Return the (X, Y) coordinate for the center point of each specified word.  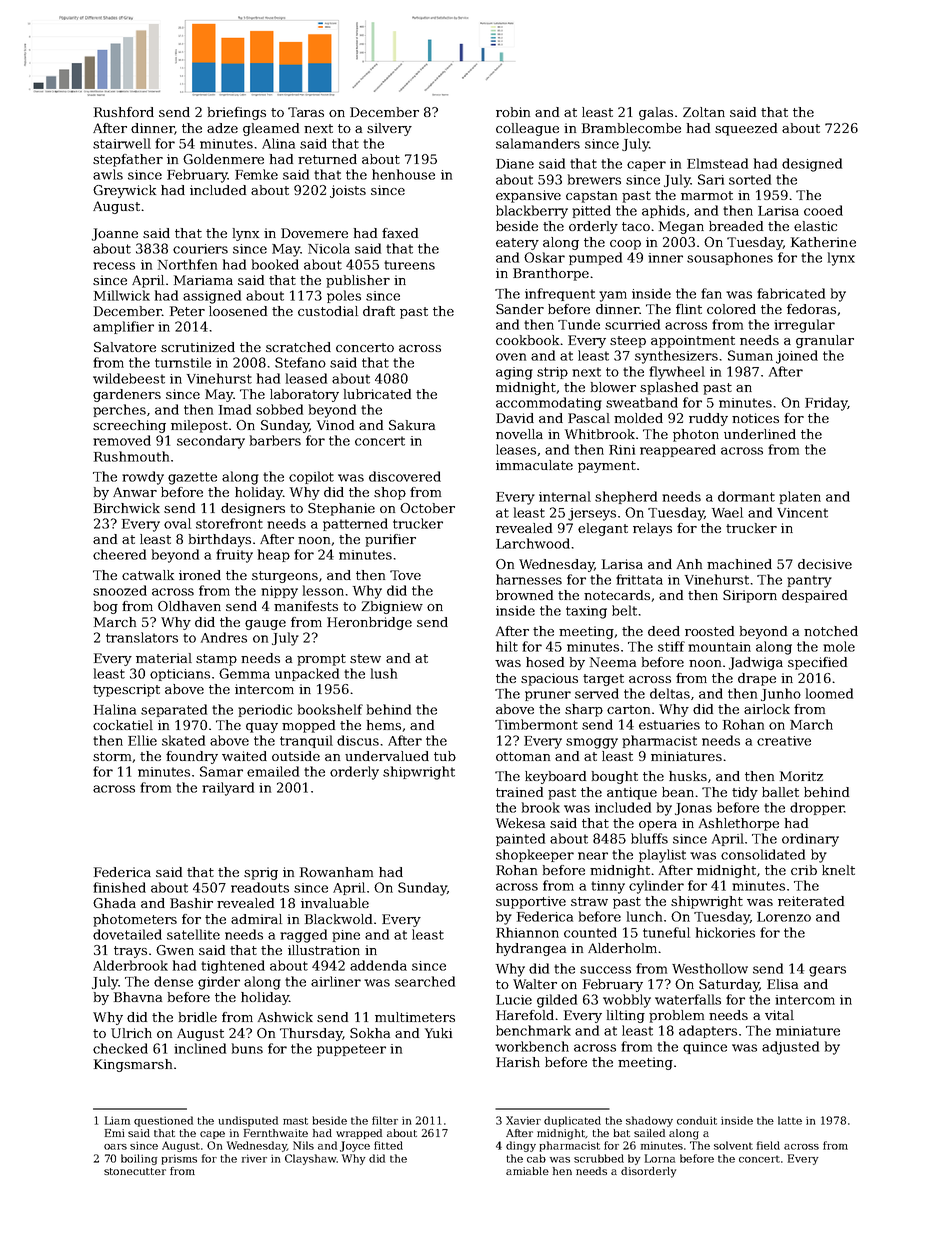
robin (513, 112)
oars (115, 1147)
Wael (727, 512)
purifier (390, 540)
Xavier (523, 1120)
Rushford (124, 112)
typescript (126, 690)
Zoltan (704, 112)
